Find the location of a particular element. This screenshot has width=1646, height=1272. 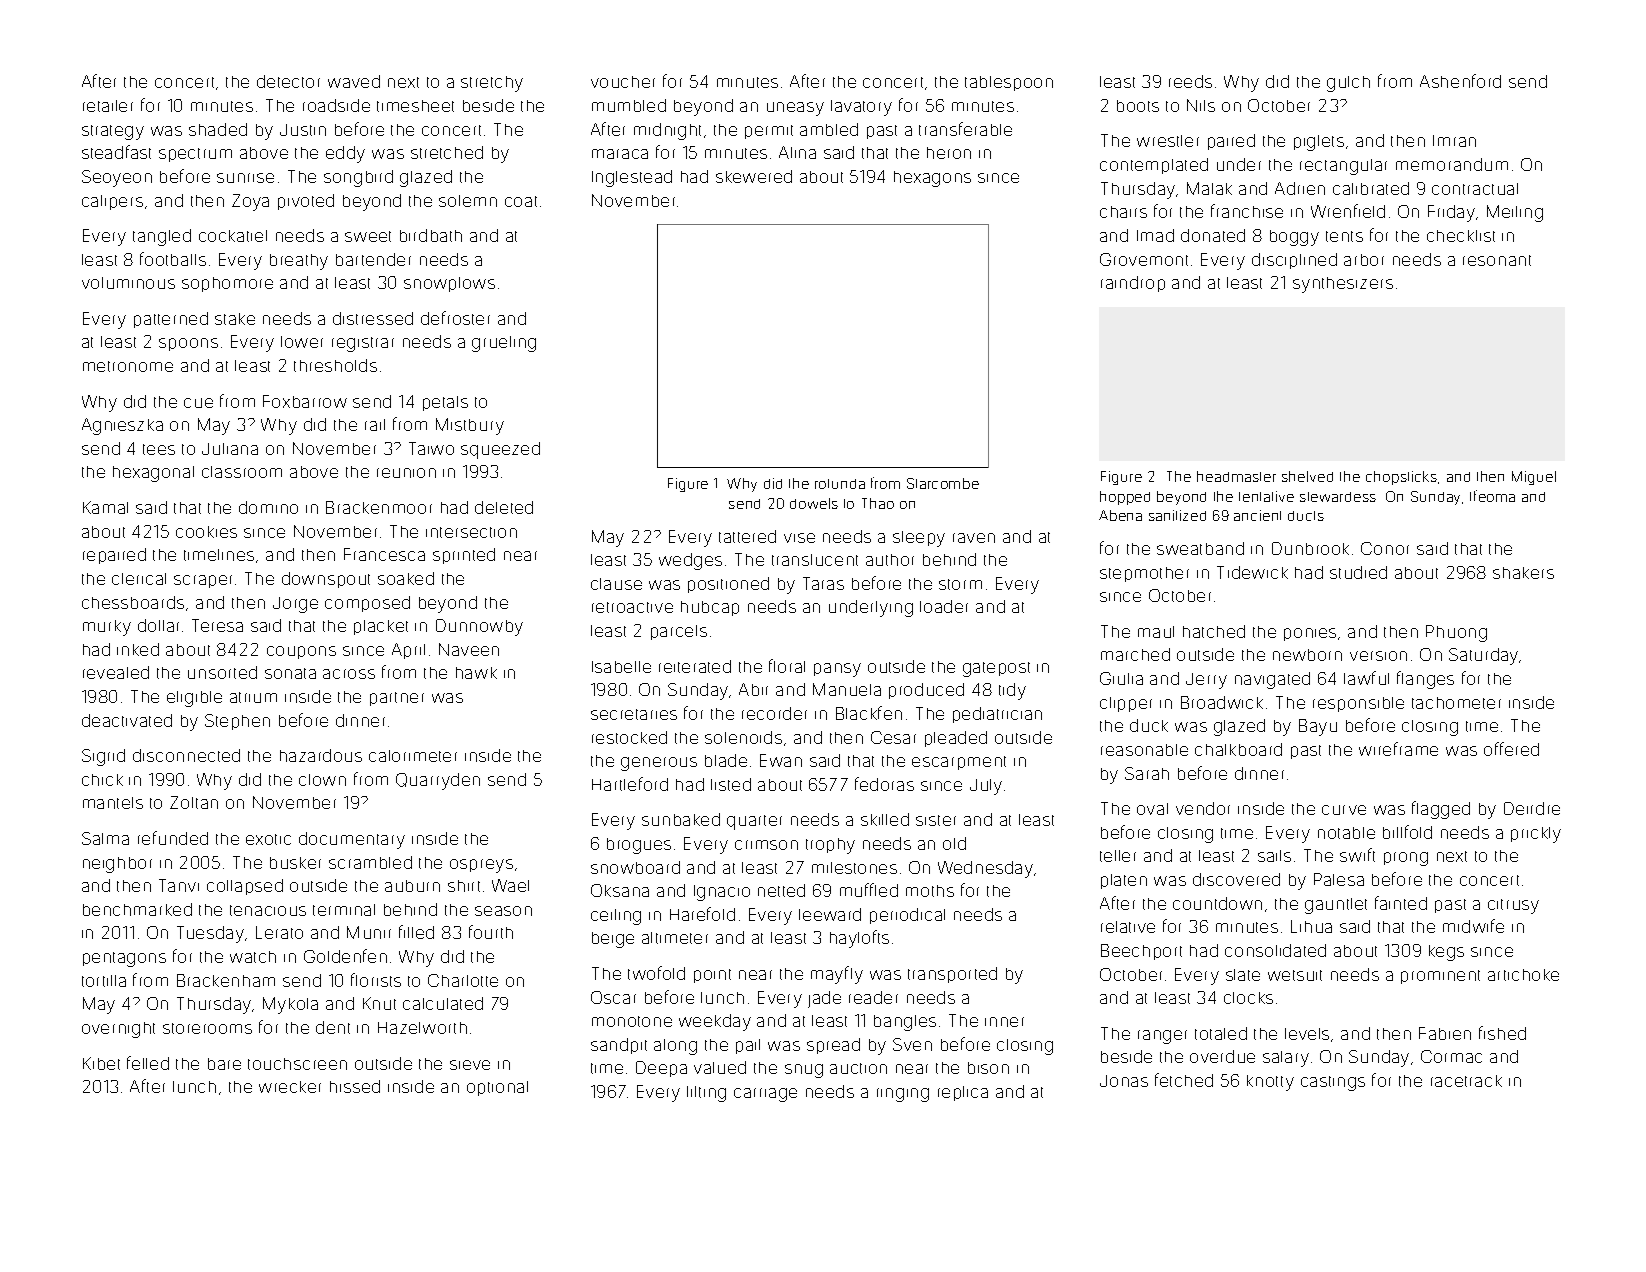

Starcombe is located at coordinates (943, 483).
